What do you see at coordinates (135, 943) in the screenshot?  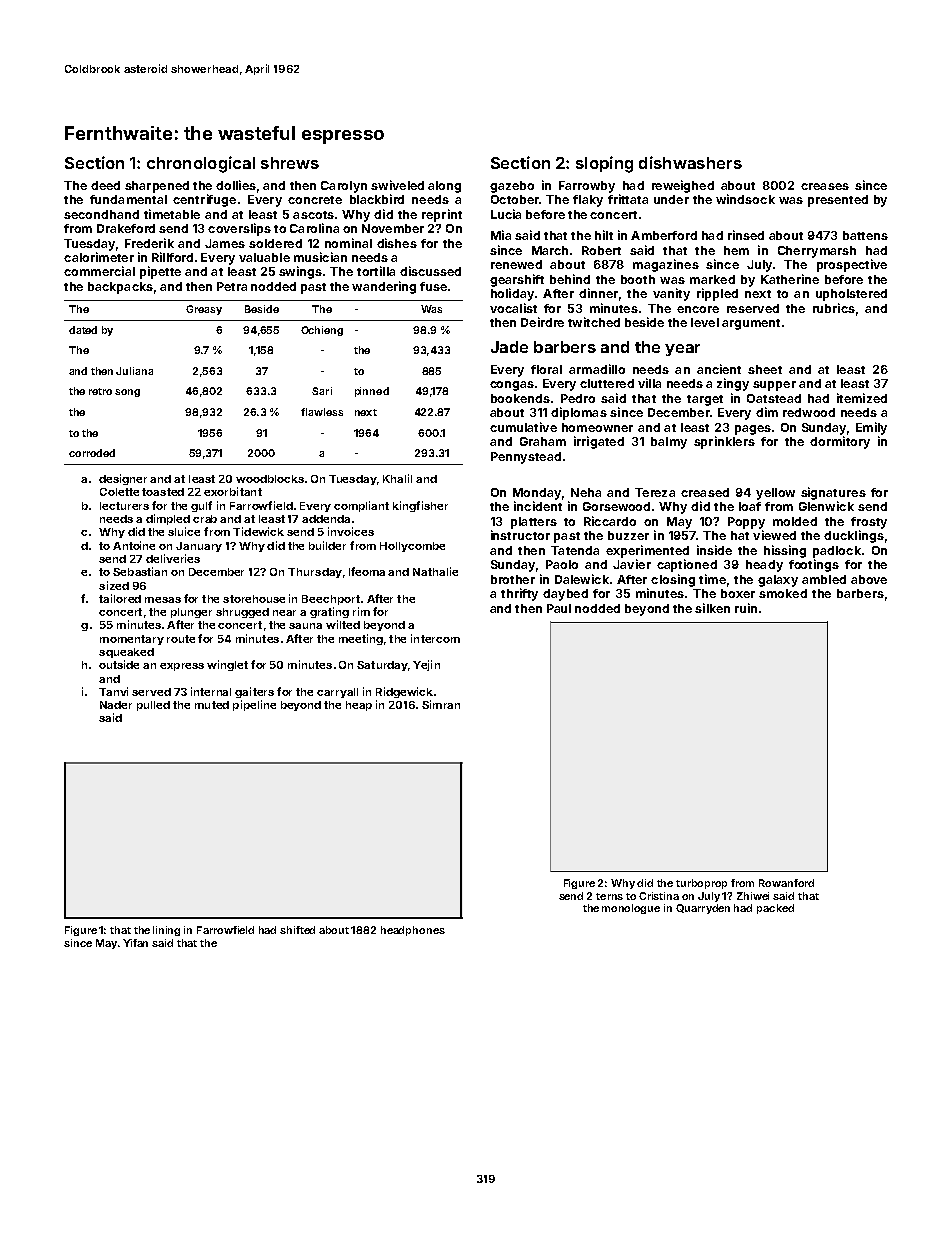 I see `Yifan` at bounding box center [135, 943].
